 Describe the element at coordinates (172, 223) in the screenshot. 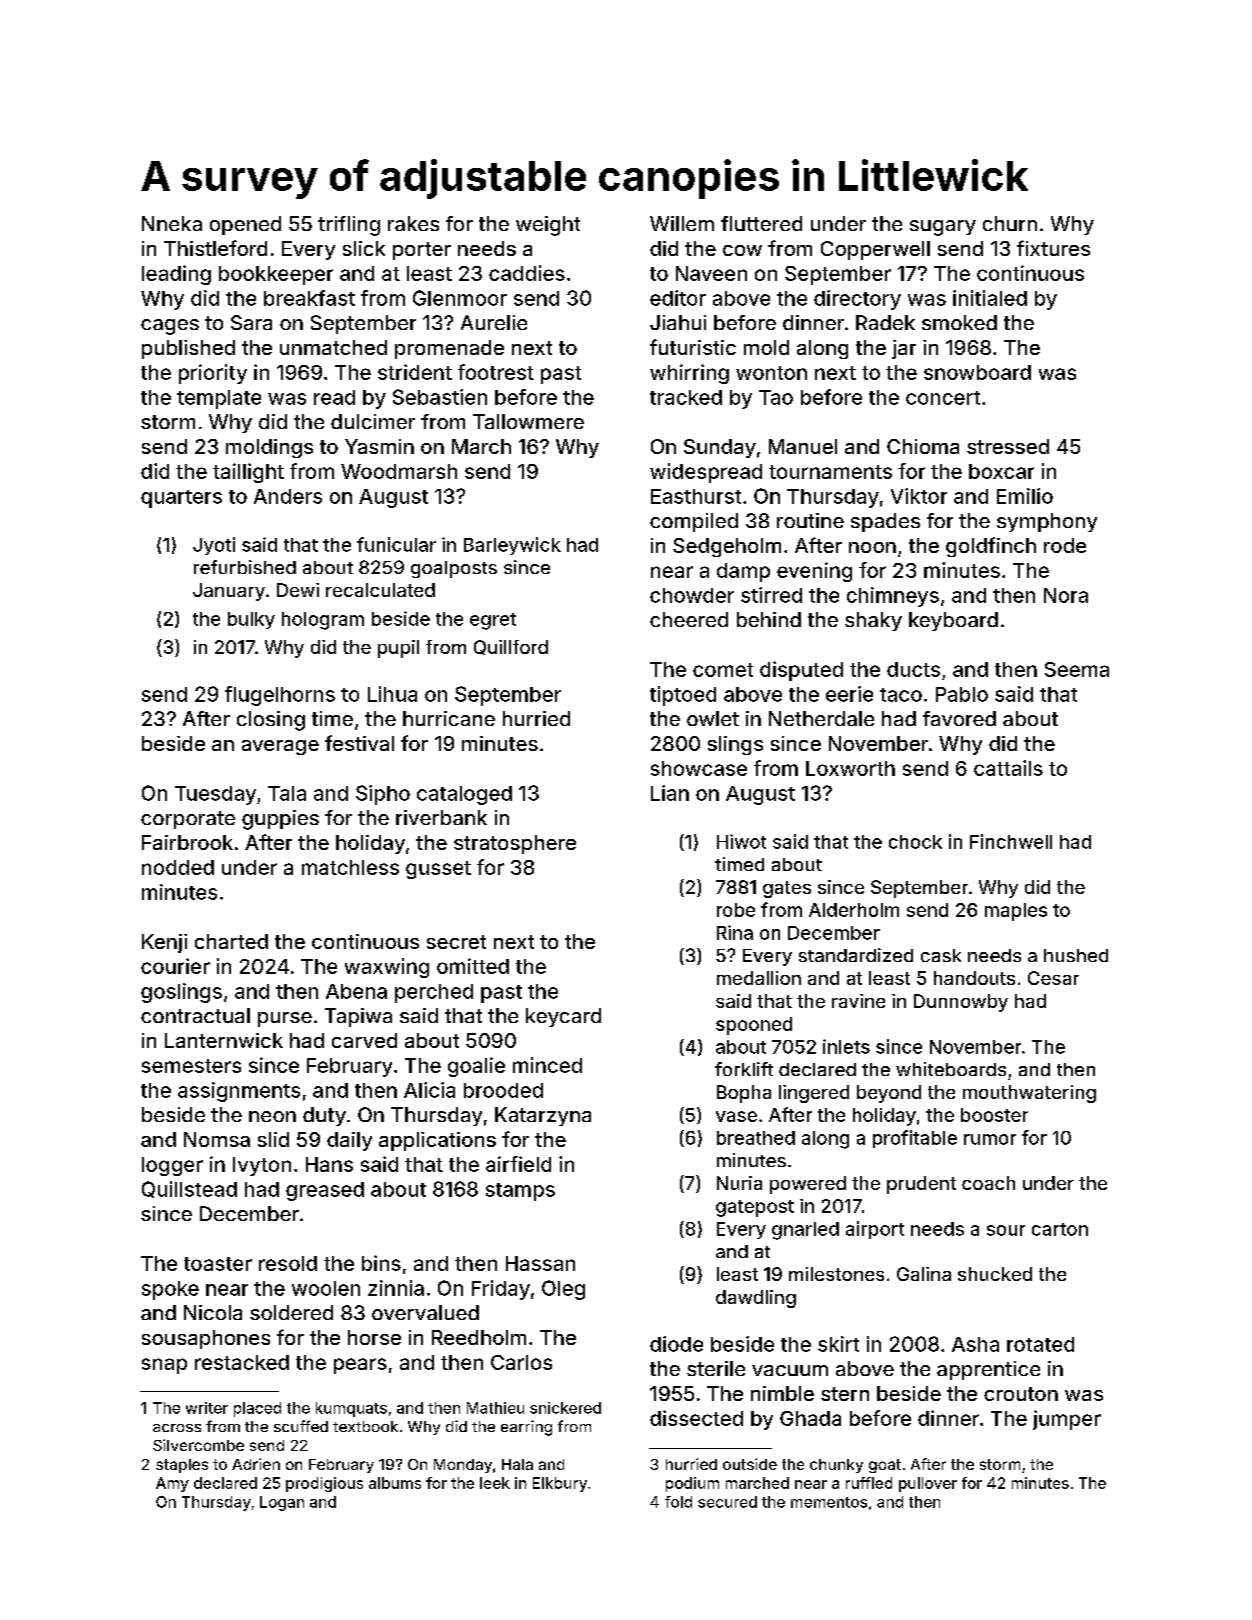

I see `Nneka` at that location.
